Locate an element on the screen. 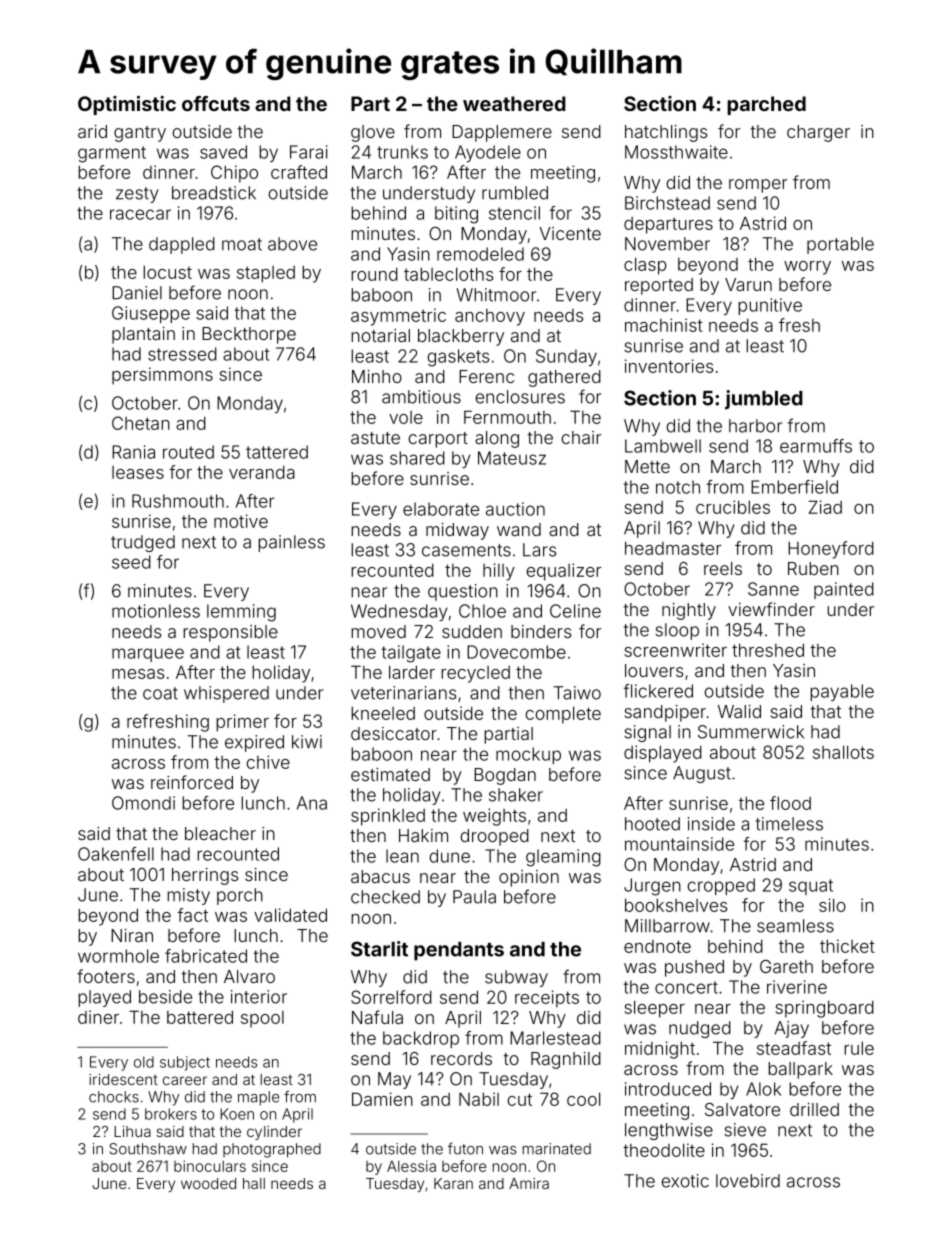 This screenshot has width=952, height=1233. parched is located at coordinates (766, 105).
